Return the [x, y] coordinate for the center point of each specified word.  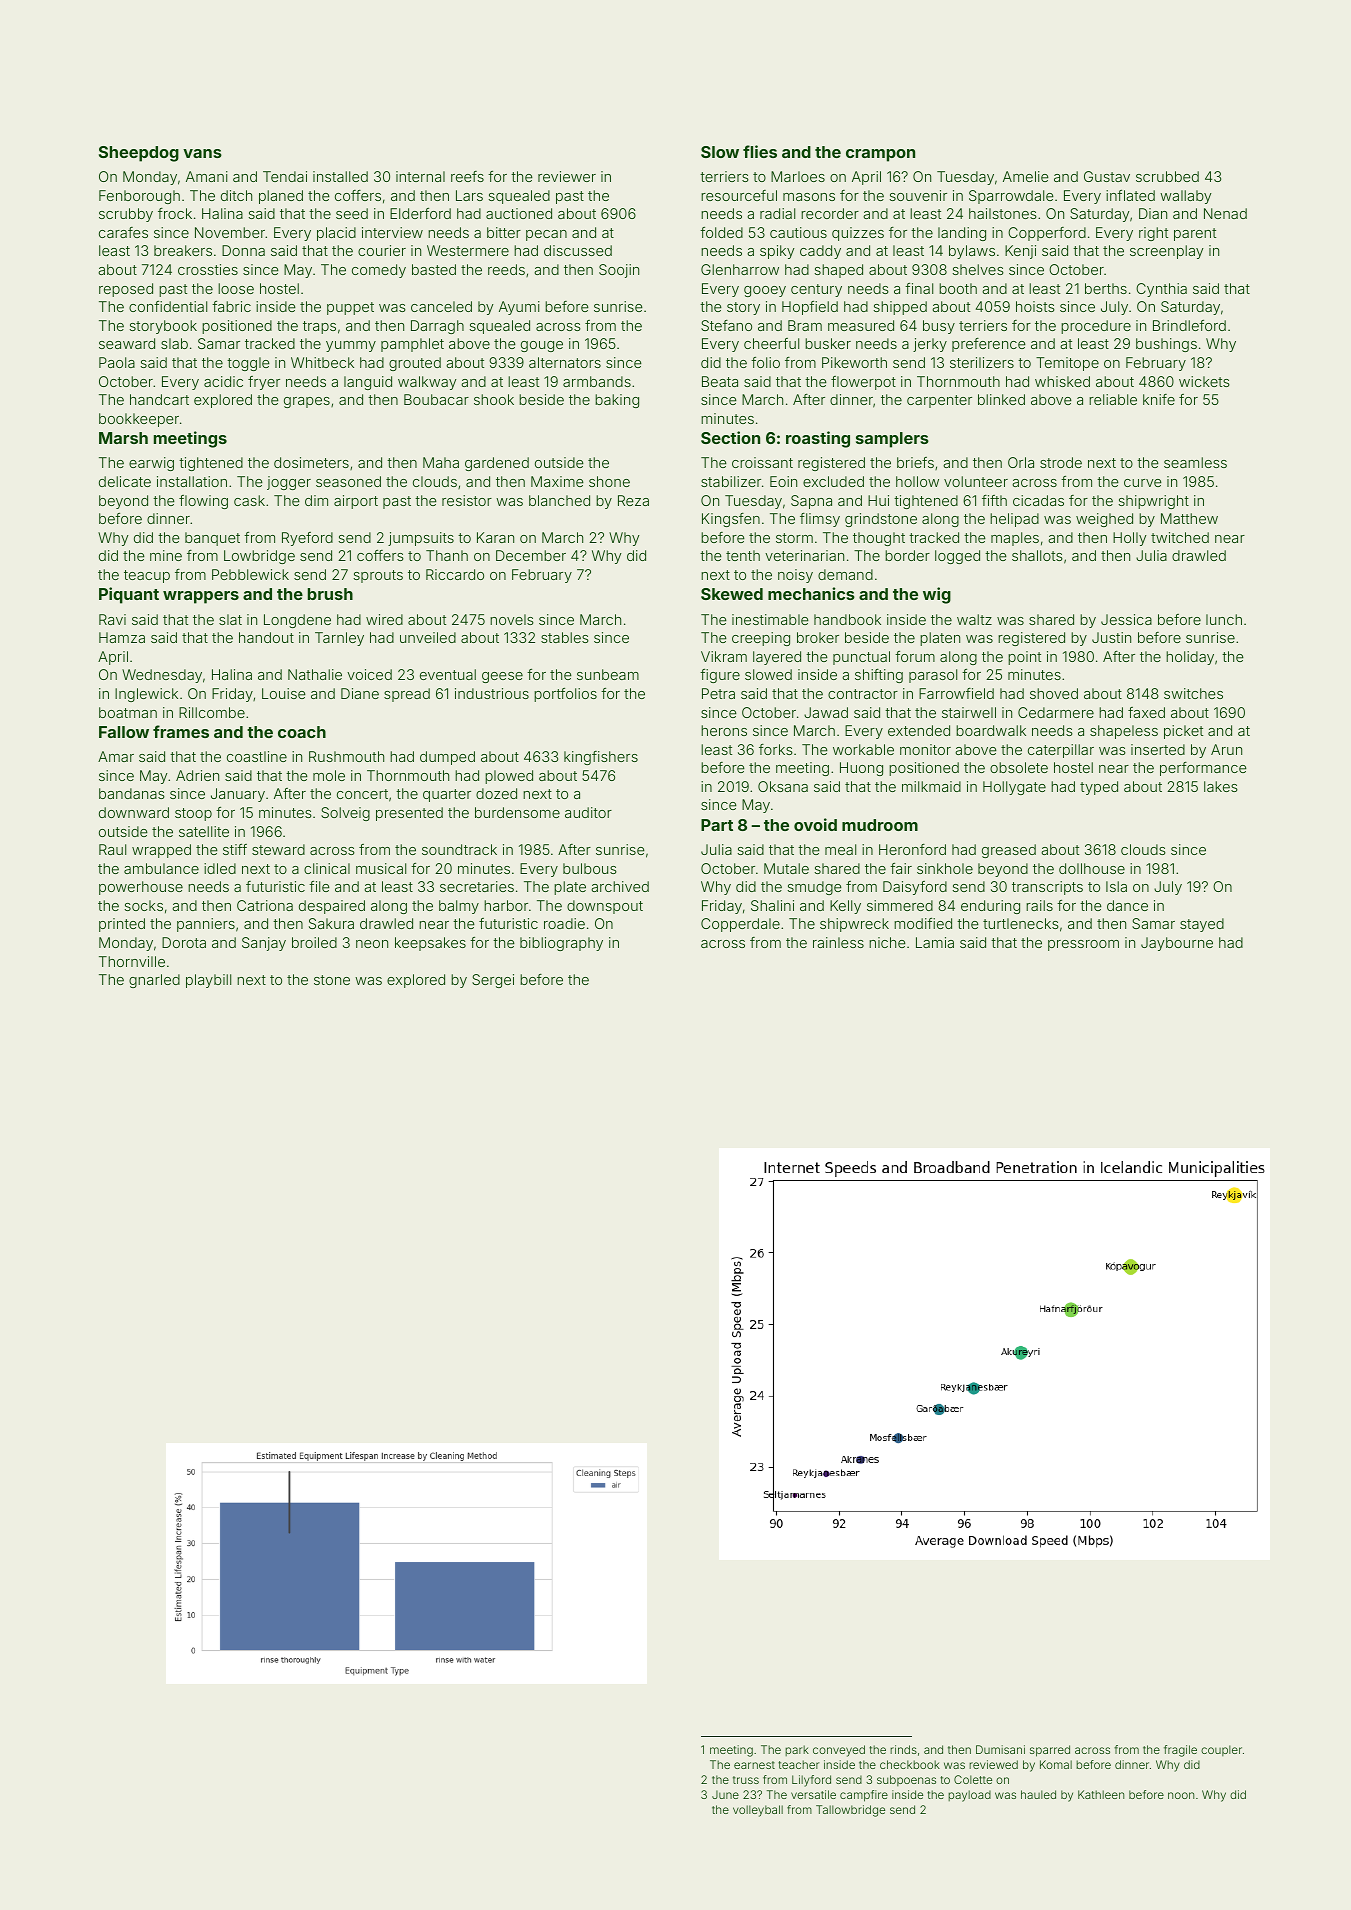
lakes [1221, 786]
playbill [208, 981]
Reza [633, 500]
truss [746, 1780]
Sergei [493, 981]
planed [281, 197]
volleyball [758, 1811]
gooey [765, 291]
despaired [332, 907]
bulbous [590, 868]
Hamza [122, 637]
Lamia [935, 942]
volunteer [976, 481]
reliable [1113, 399]
